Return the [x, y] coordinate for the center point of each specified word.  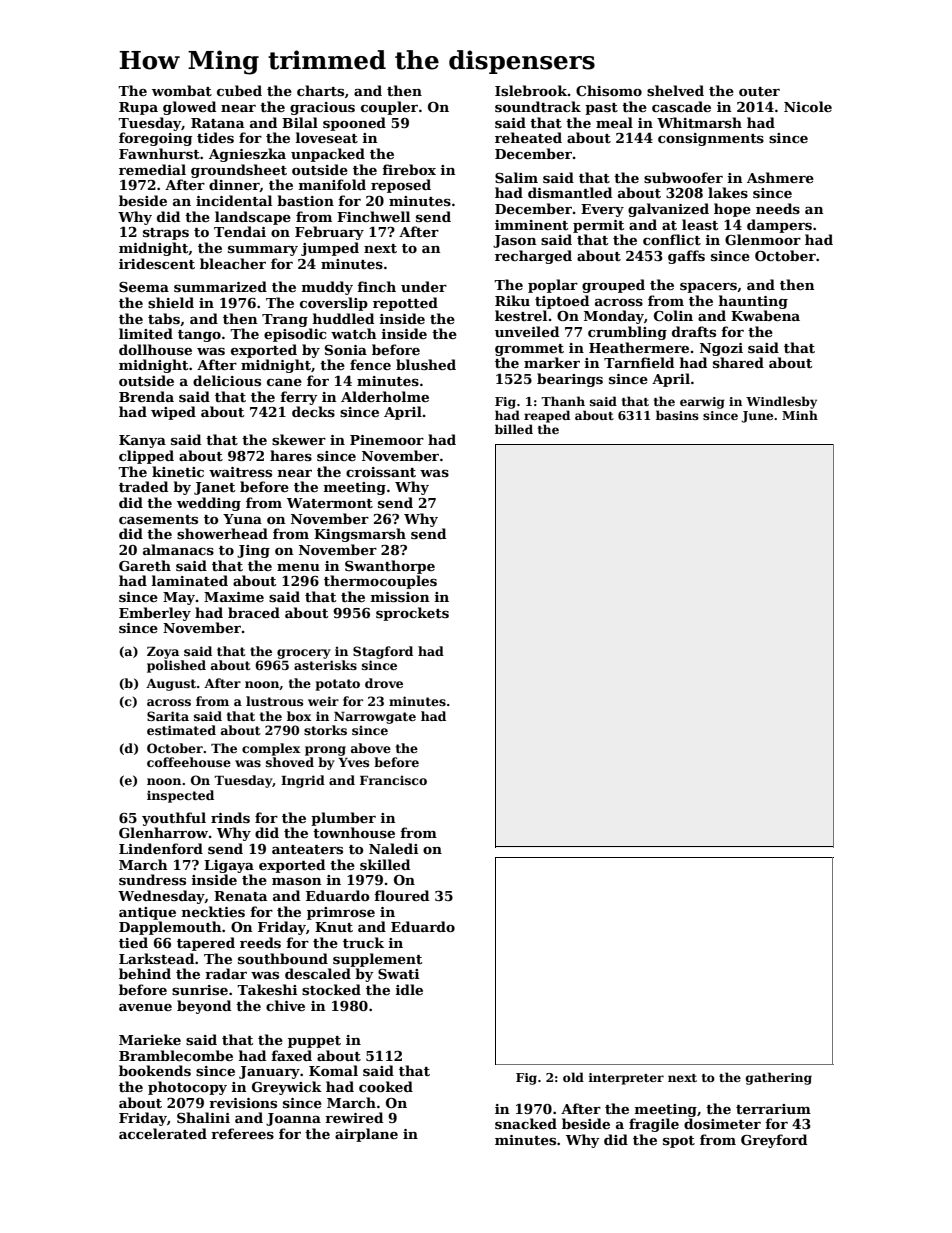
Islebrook [531, 90]
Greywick [287, 1088]
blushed [426, 364]
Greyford [774, 1141]
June [757, 417]
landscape [253, 218]
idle [409, 989]
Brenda [146, 396]
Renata [240, 896]
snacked [526, 1123]
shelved [675, 90]
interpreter [626, 1079]
